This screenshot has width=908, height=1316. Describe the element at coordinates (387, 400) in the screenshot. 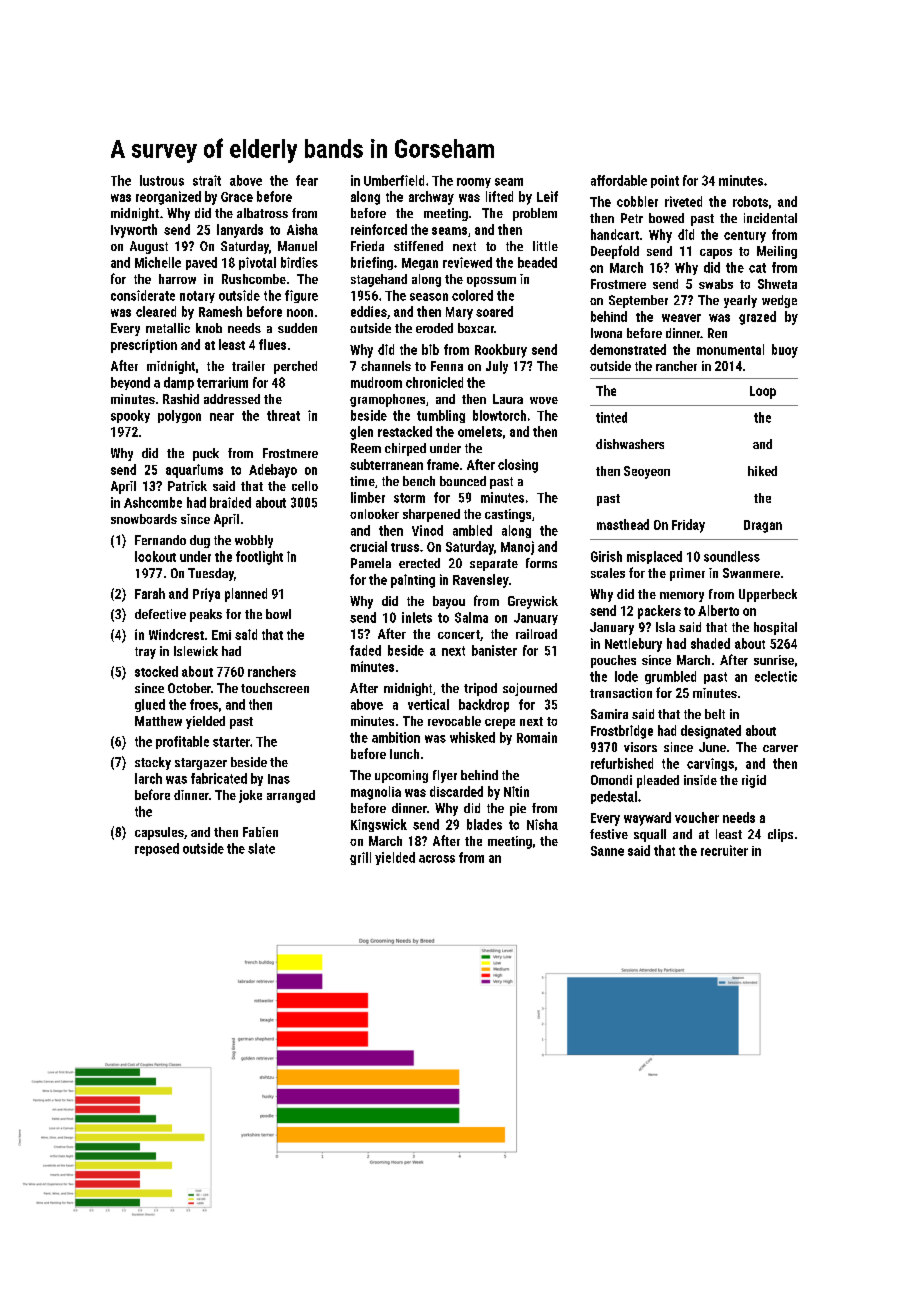

I see `gramophones` at that location.
